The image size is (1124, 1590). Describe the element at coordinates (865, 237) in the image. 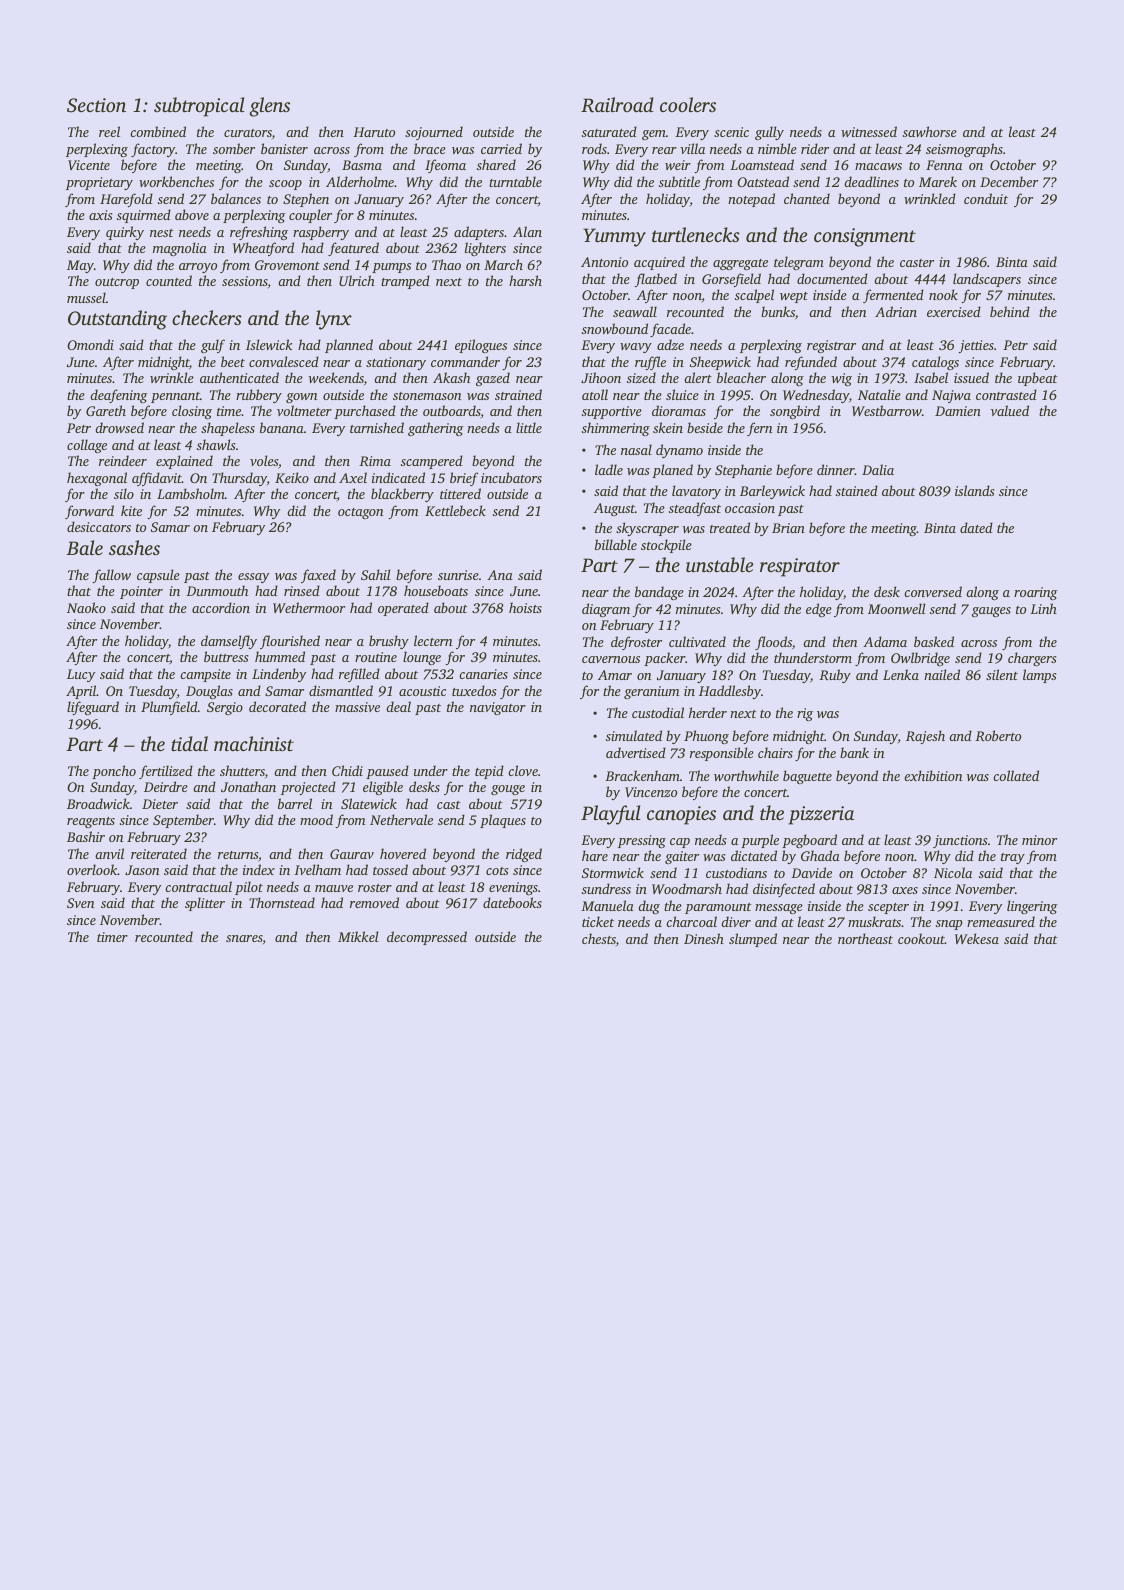

I see `consignment` at that location.
